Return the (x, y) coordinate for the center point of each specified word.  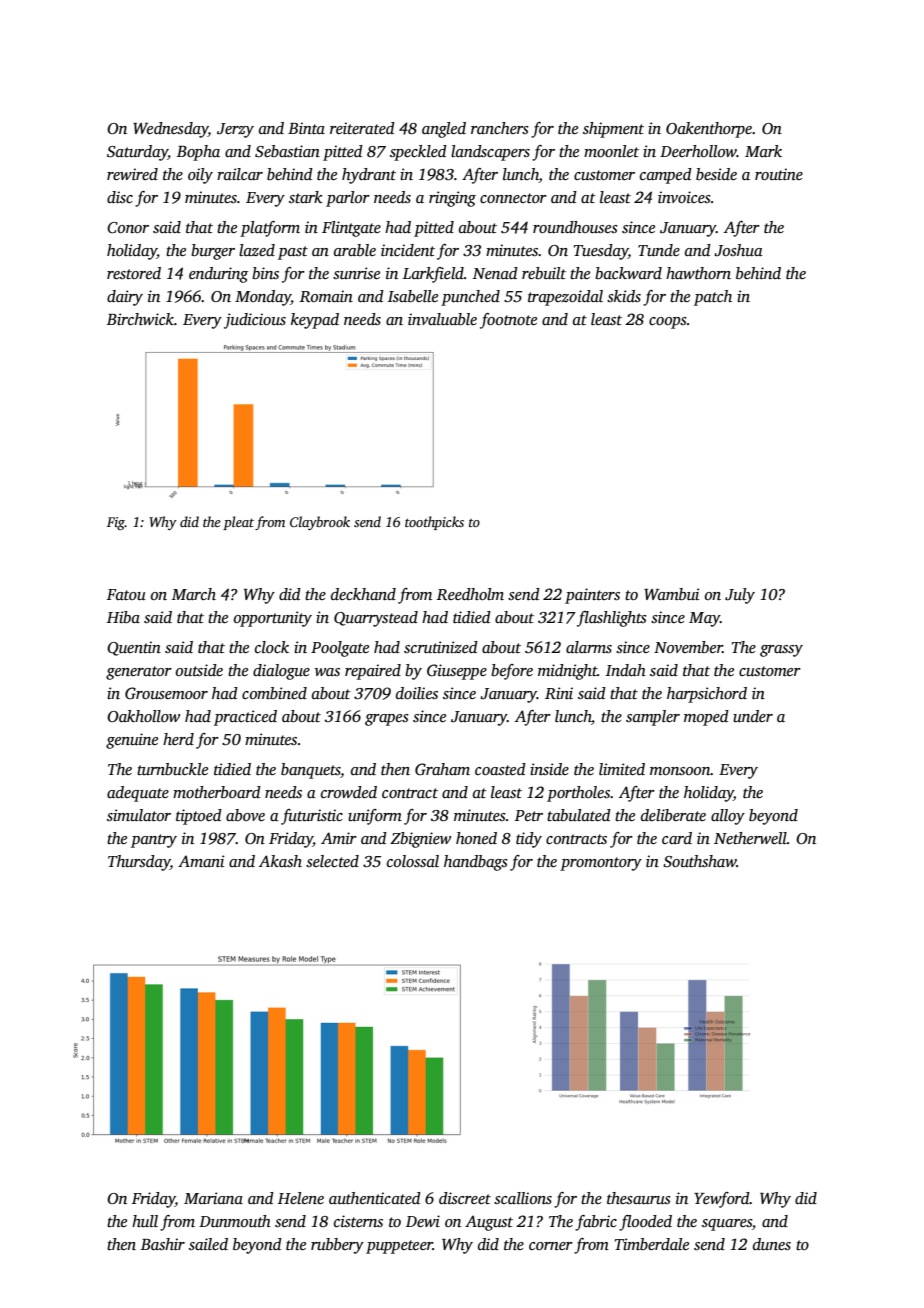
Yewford (722, 1200)
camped (666, 176)
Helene (301, 1198)
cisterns (358, 1221)
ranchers (500, 128)
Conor (128, 228)
